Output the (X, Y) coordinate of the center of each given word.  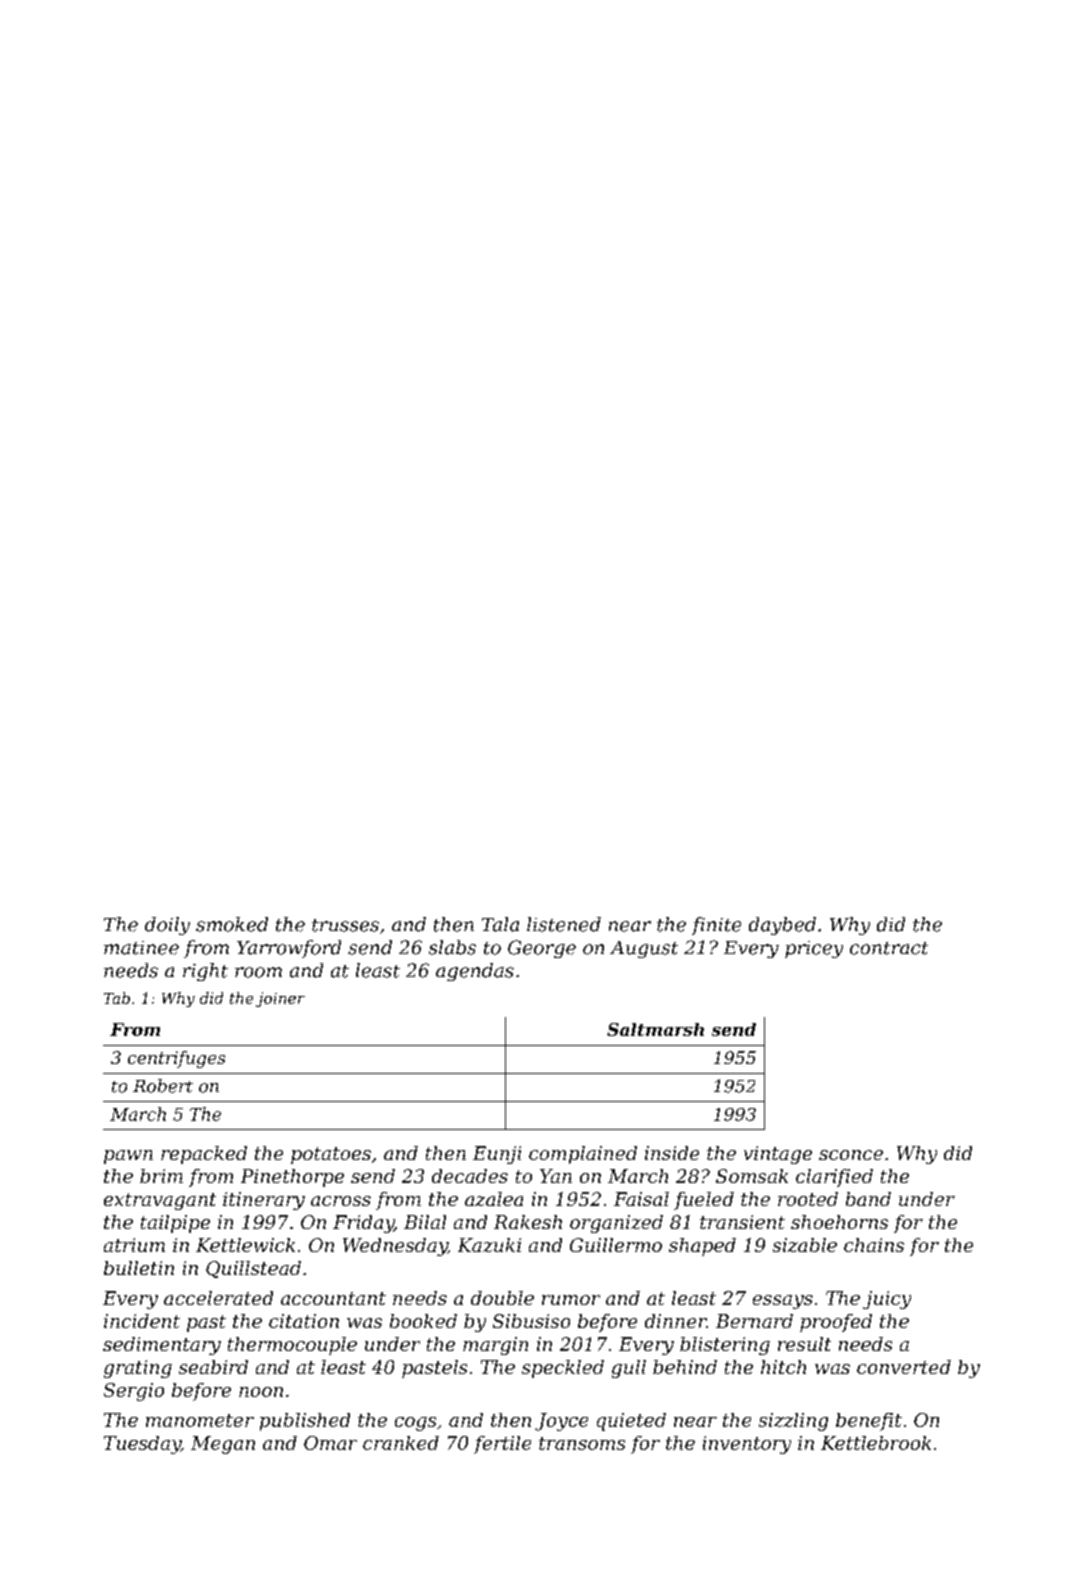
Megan (223, 1445)
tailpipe (175, 1224)
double (502, 1298)
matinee (141, 948)
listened (564, 924)
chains (874, 1245)
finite (716, 926)
